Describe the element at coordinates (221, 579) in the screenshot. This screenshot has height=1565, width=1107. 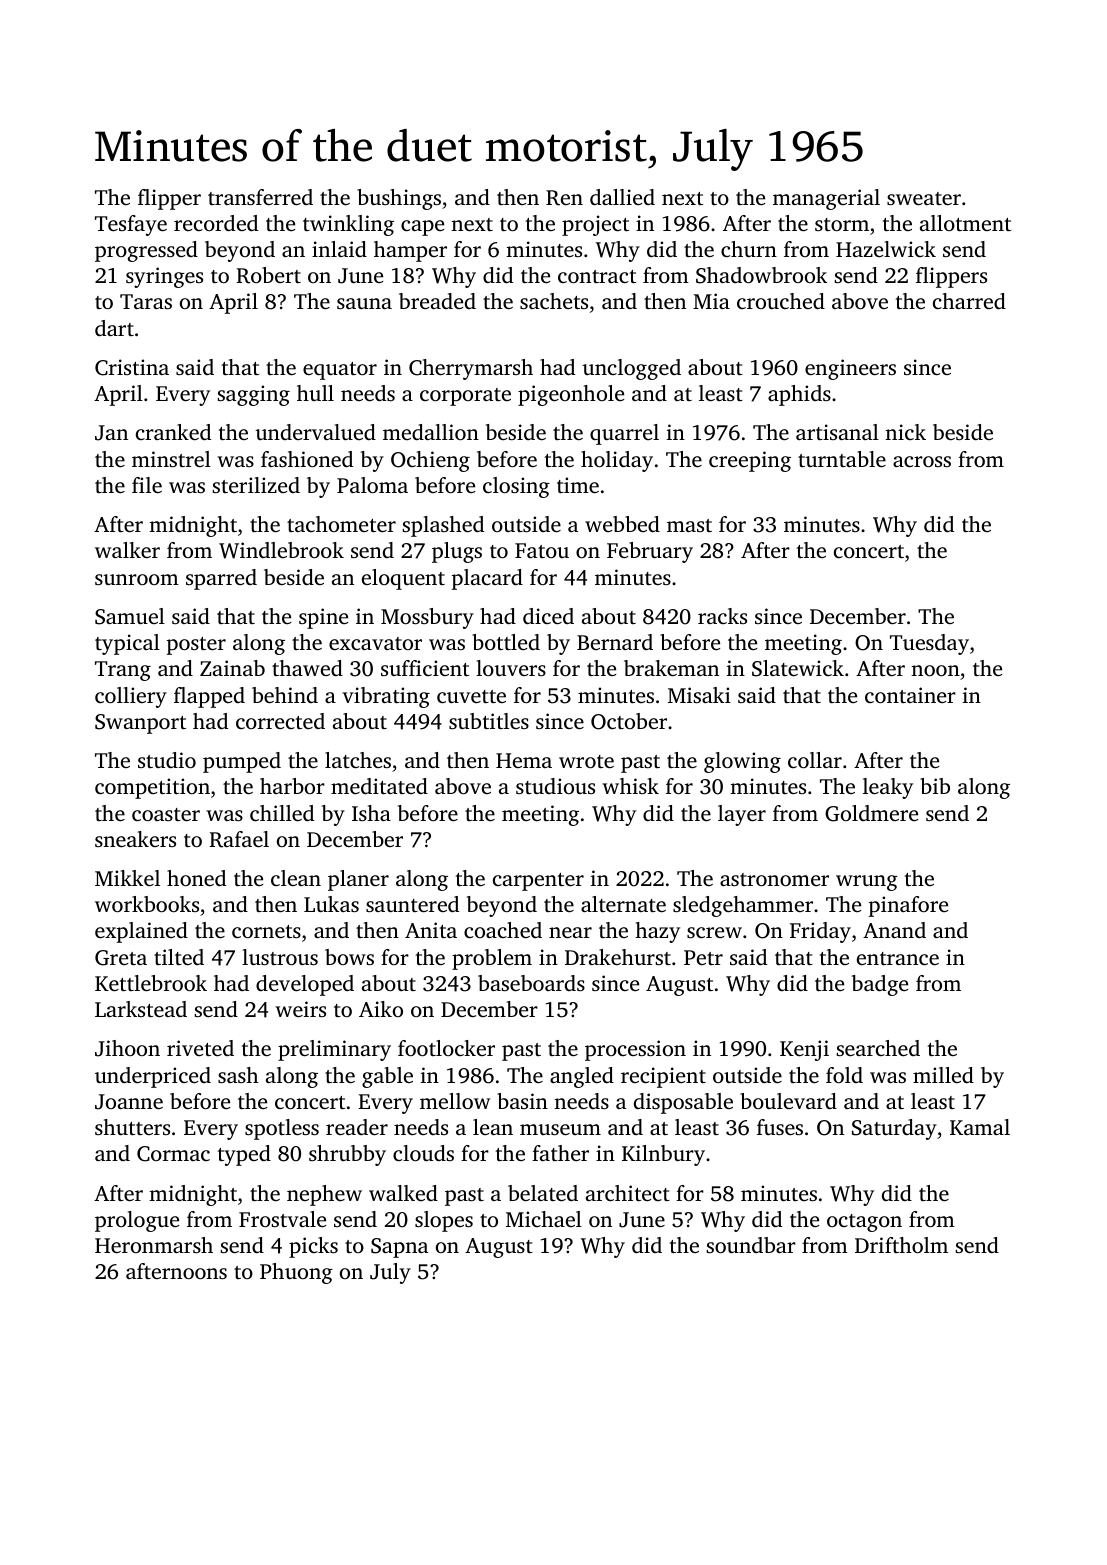
I see `sparred` at that location.
